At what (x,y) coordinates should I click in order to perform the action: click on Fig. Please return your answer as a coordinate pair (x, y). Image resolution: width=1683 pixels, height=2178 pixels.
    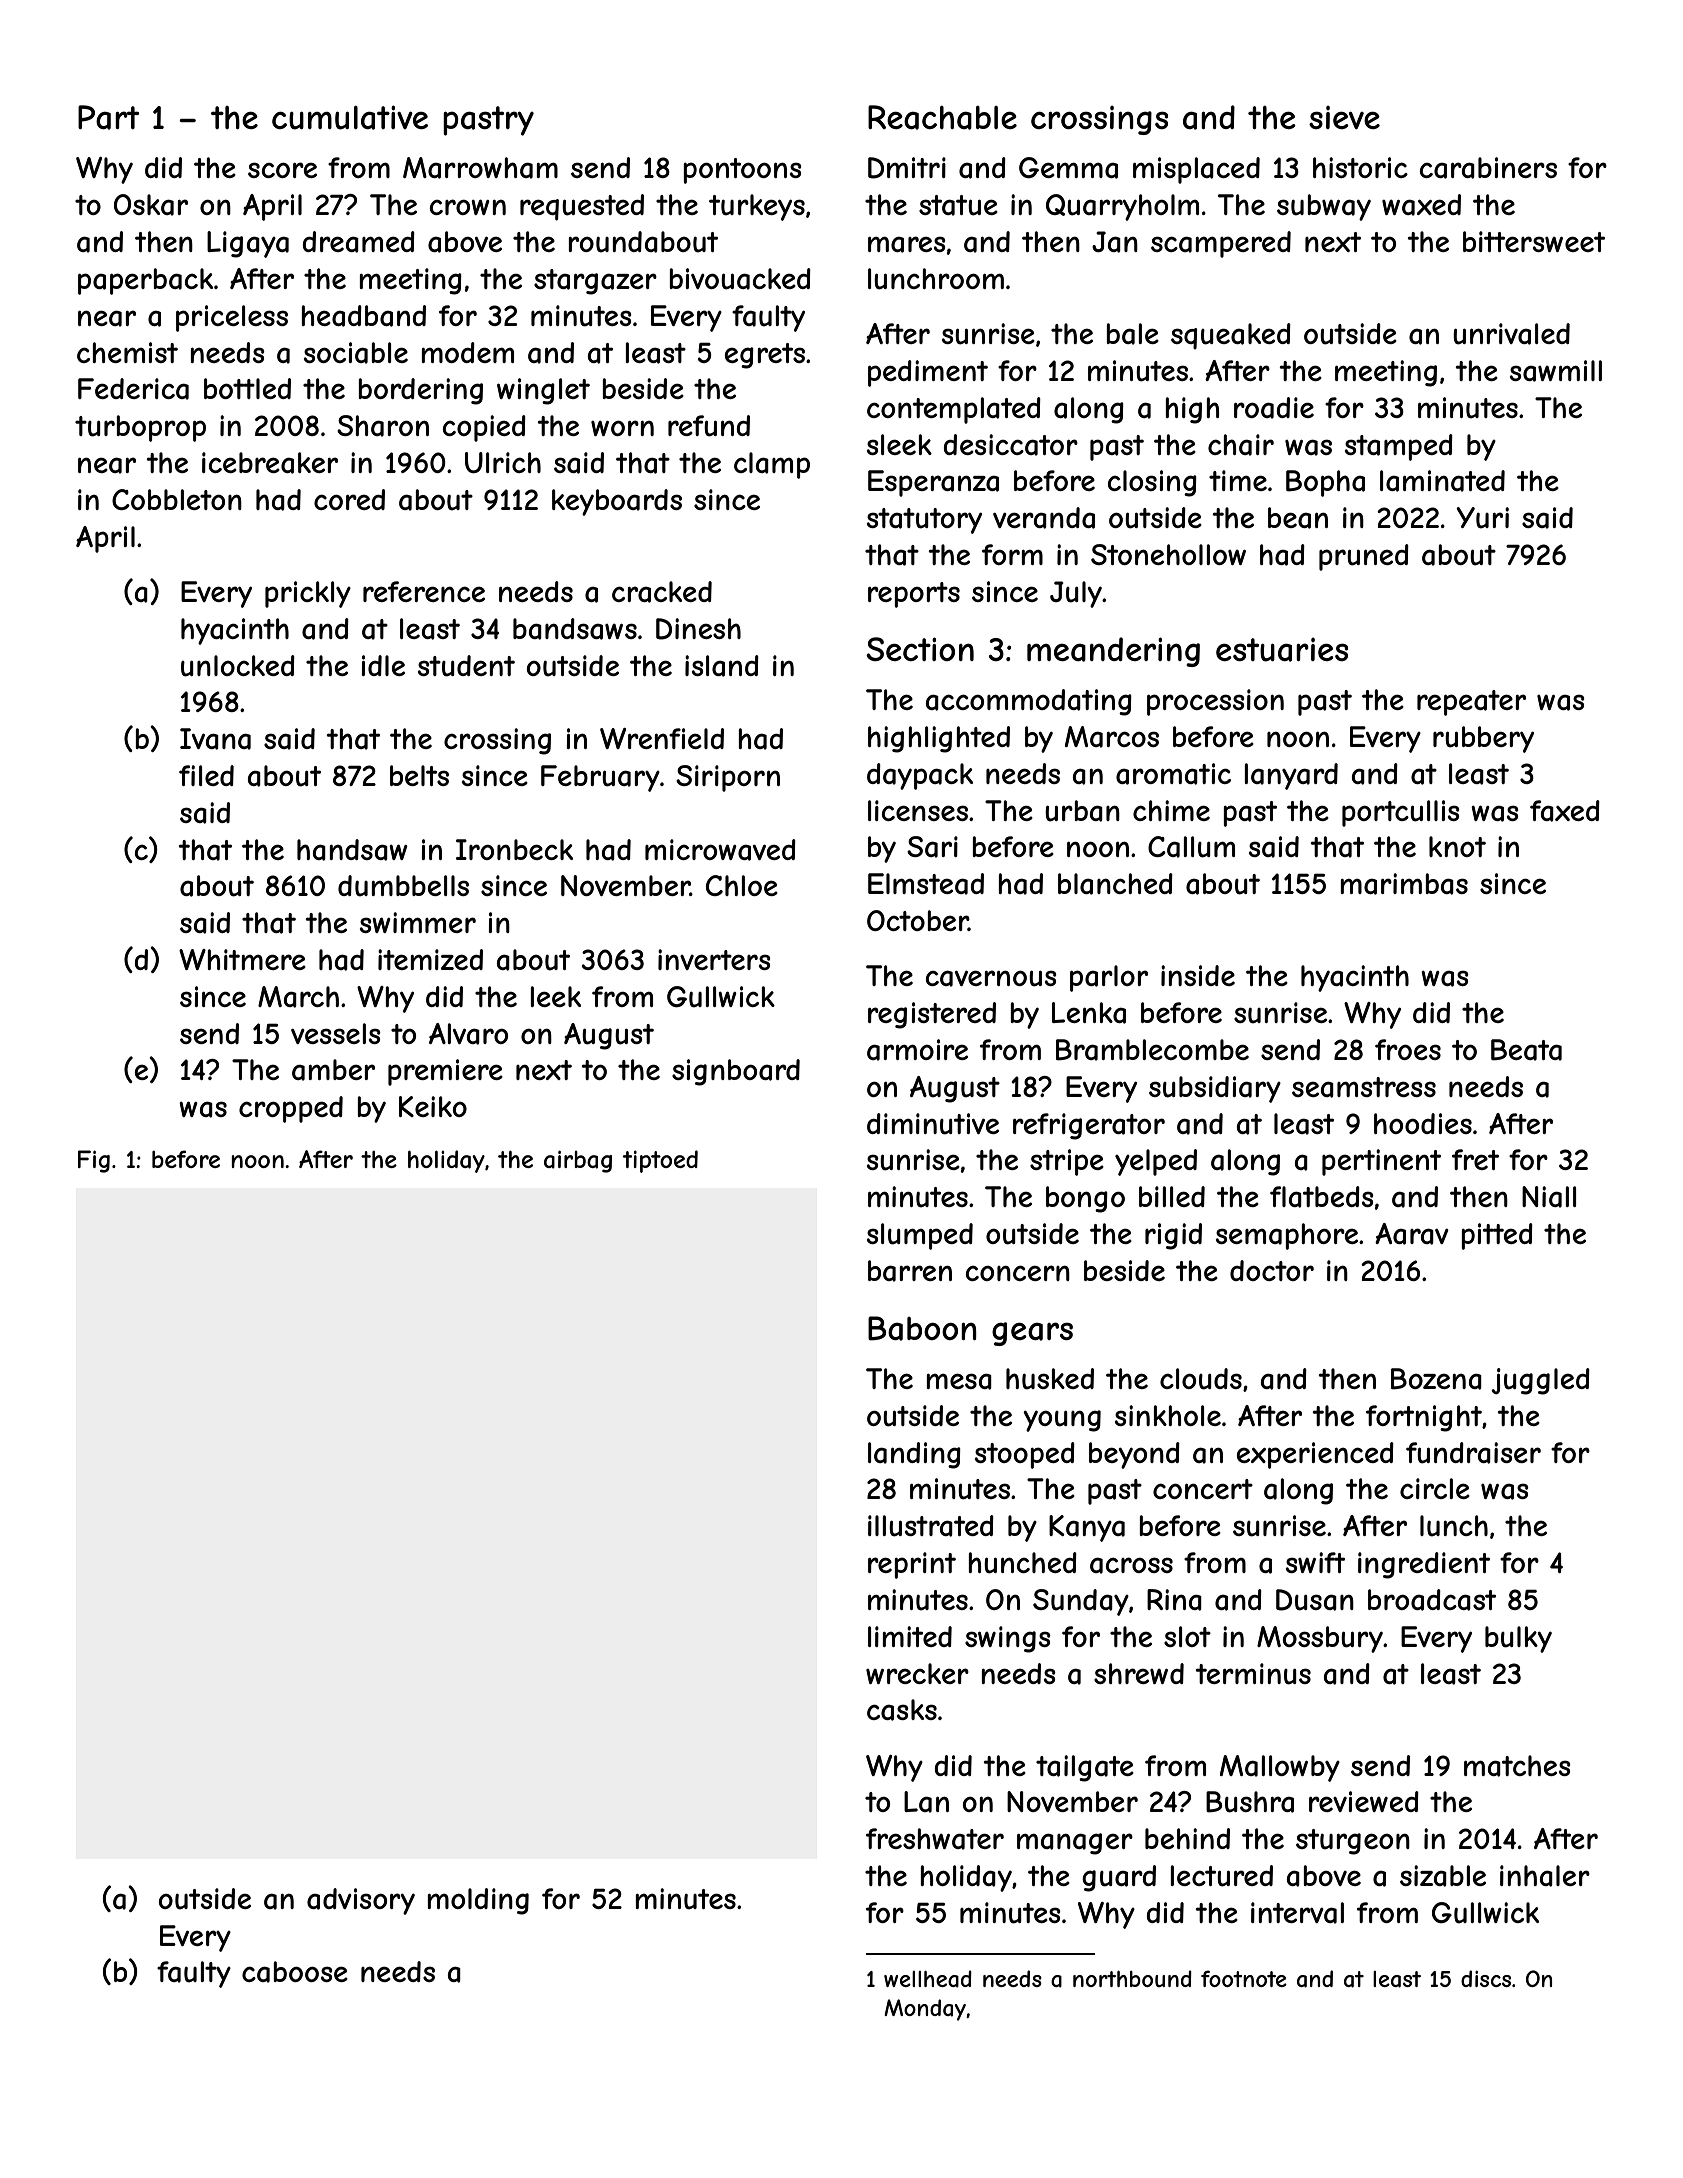
    Looking at the image, I should click on (94, 1161).
